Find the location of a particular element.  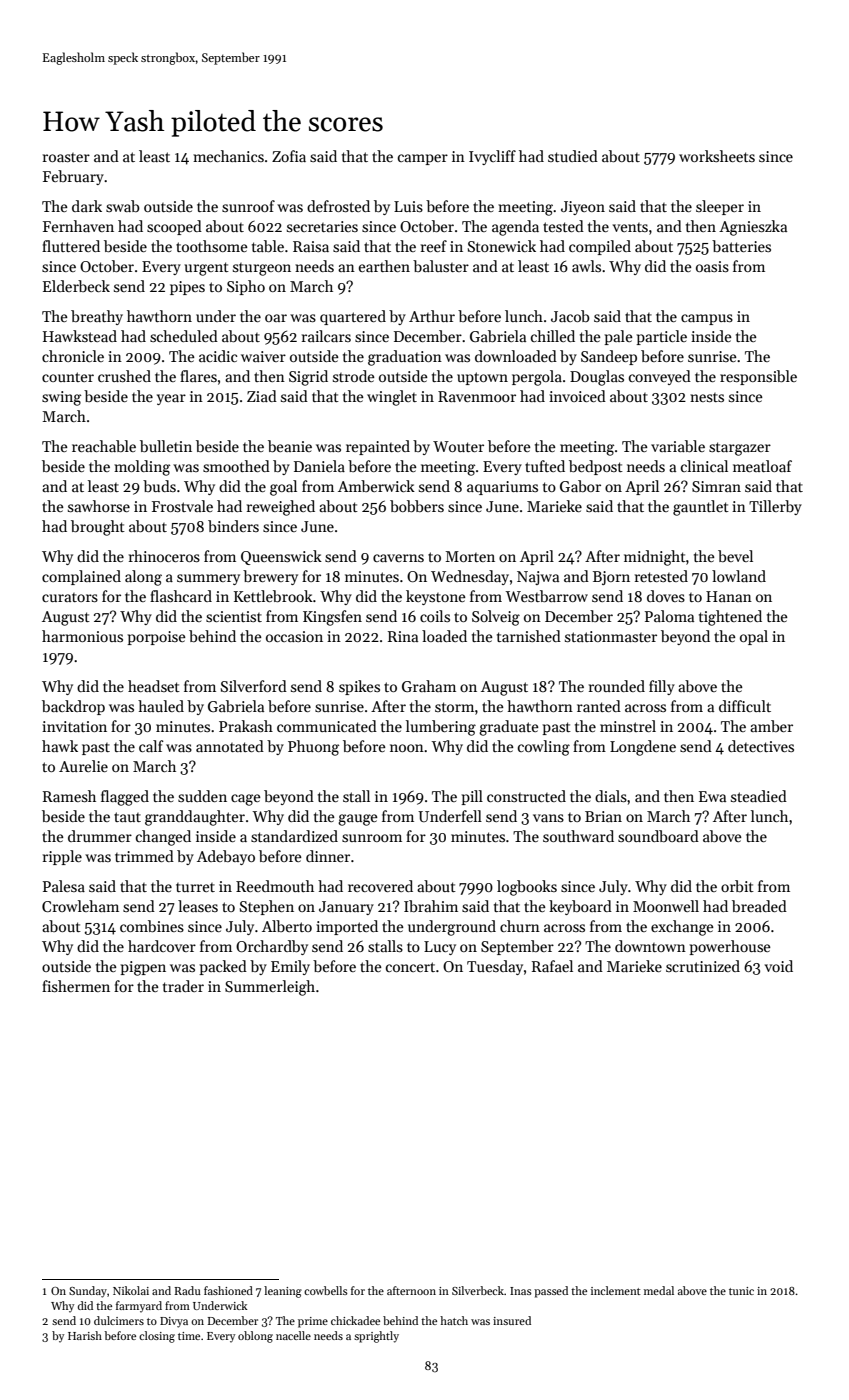

scooped is located at coordinates (174, 227).
